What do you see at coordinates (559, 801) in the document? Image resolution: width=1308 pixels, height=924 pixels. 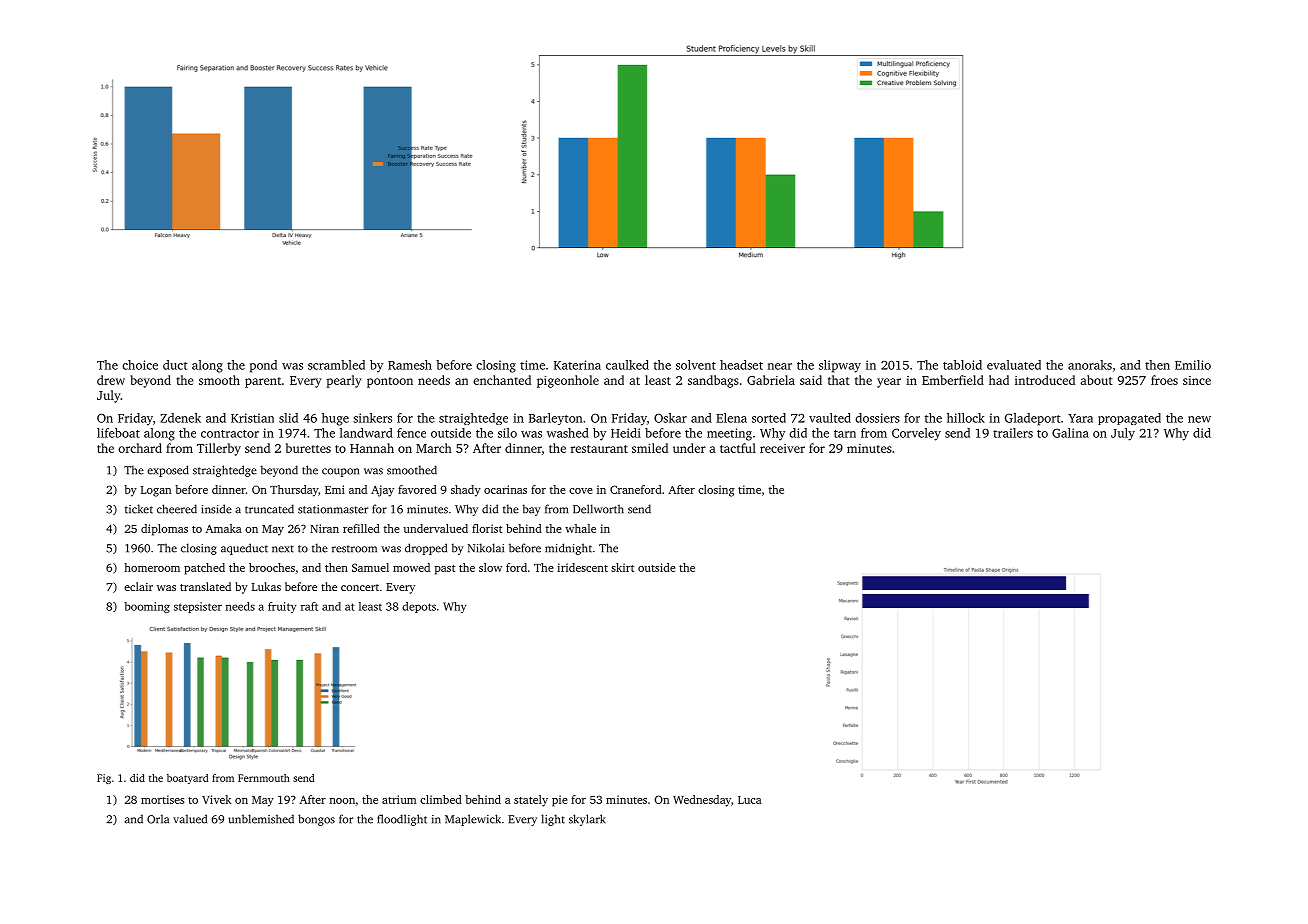 I see `pie` at bounding box center [559, 801].
